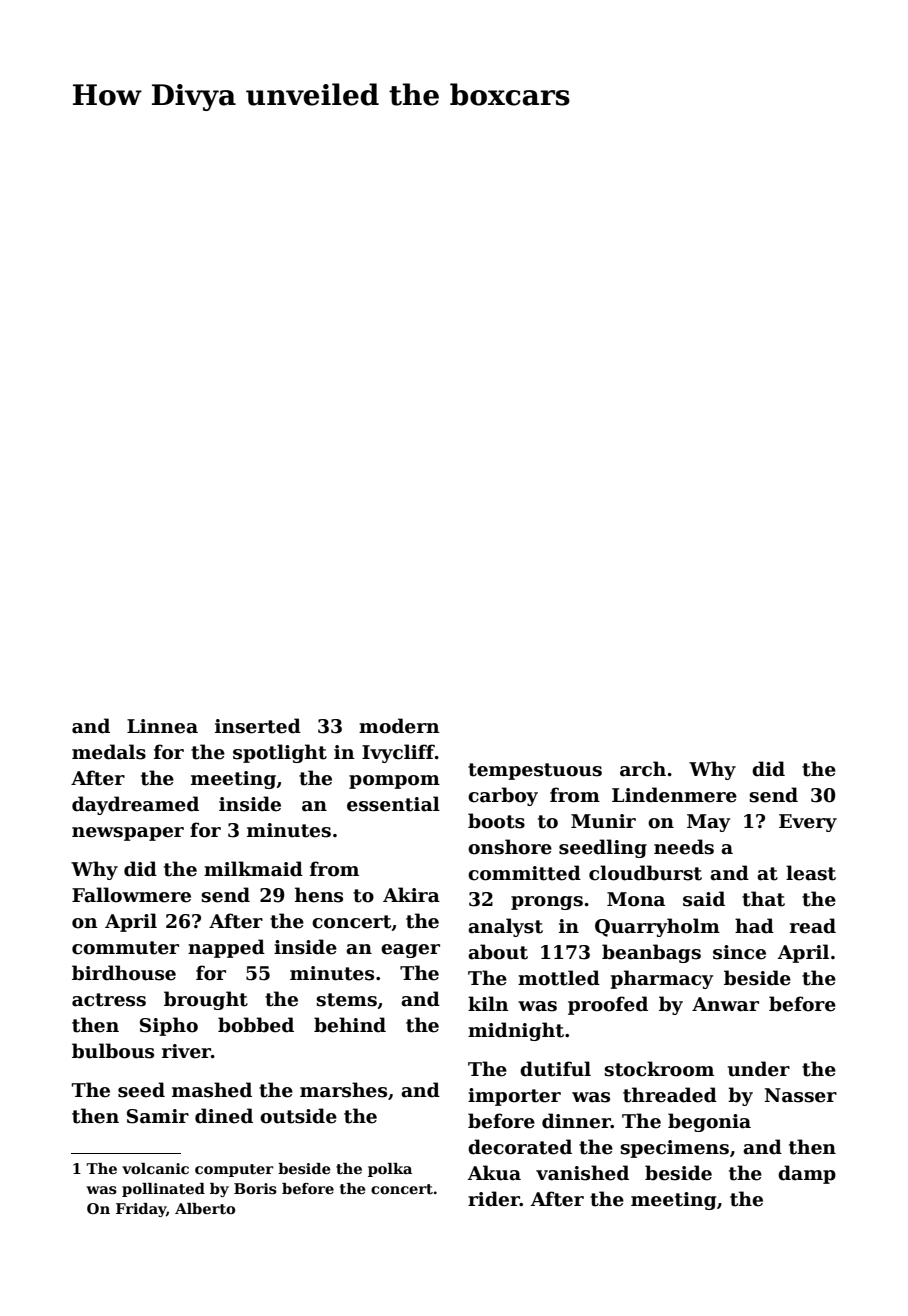  Describe the element at coordinates (725, 1004) in the screenshot. I see `Anwar` at that location.
